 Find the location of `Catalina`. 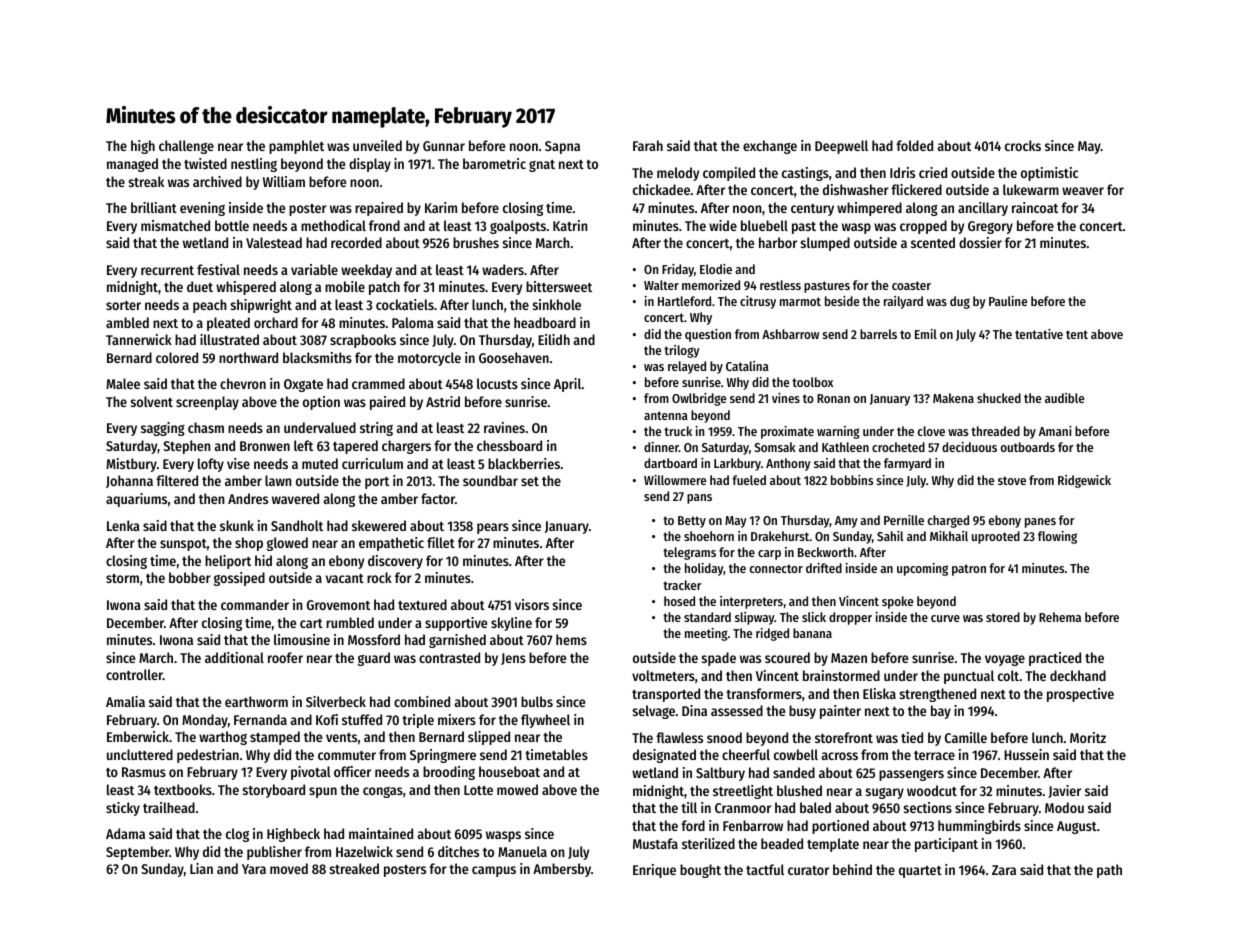

Catalina is located at coordinates (747, 366).
